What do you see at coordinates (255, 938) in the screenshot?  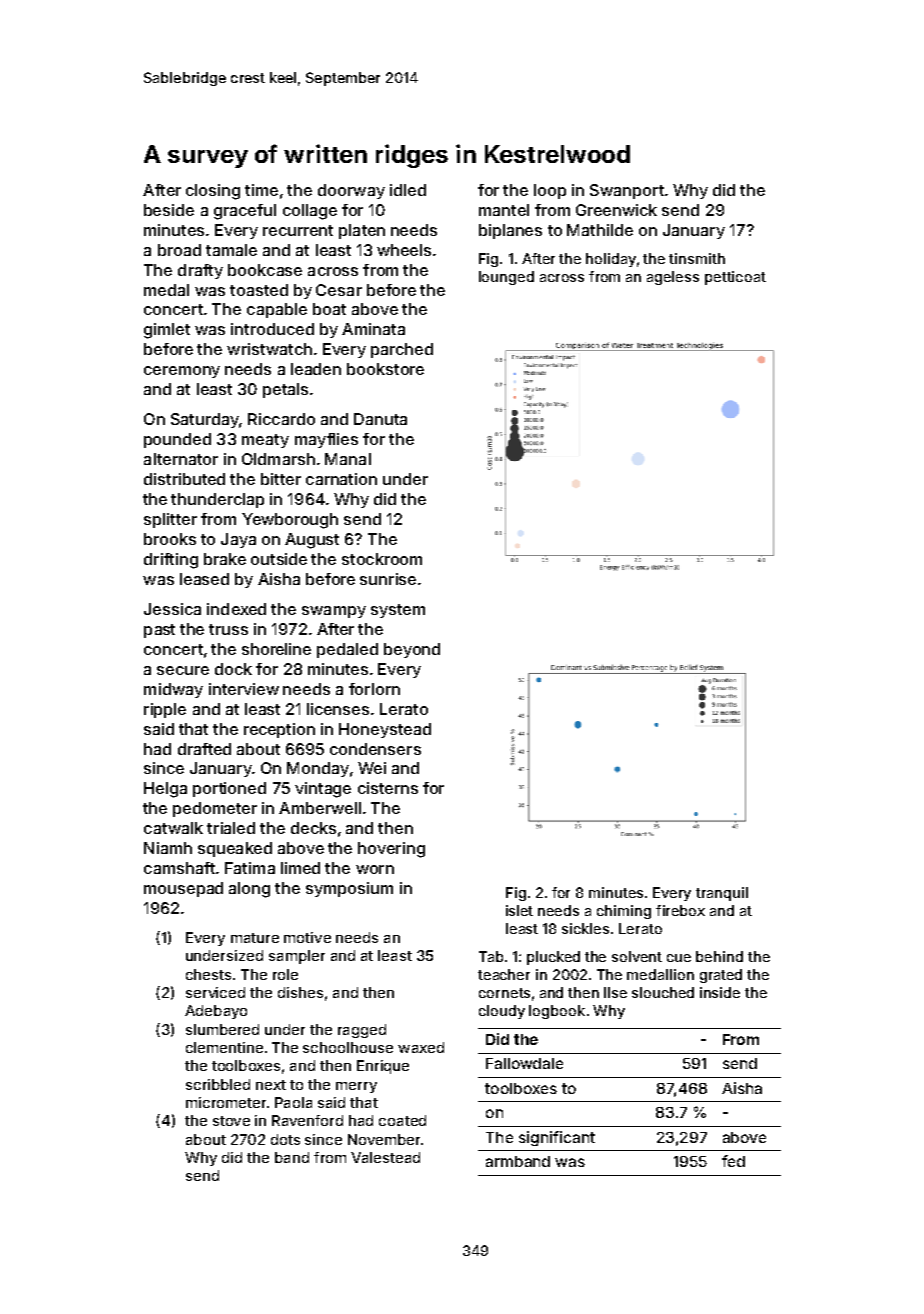 I see `mature` at bounding box center [255, 938].
